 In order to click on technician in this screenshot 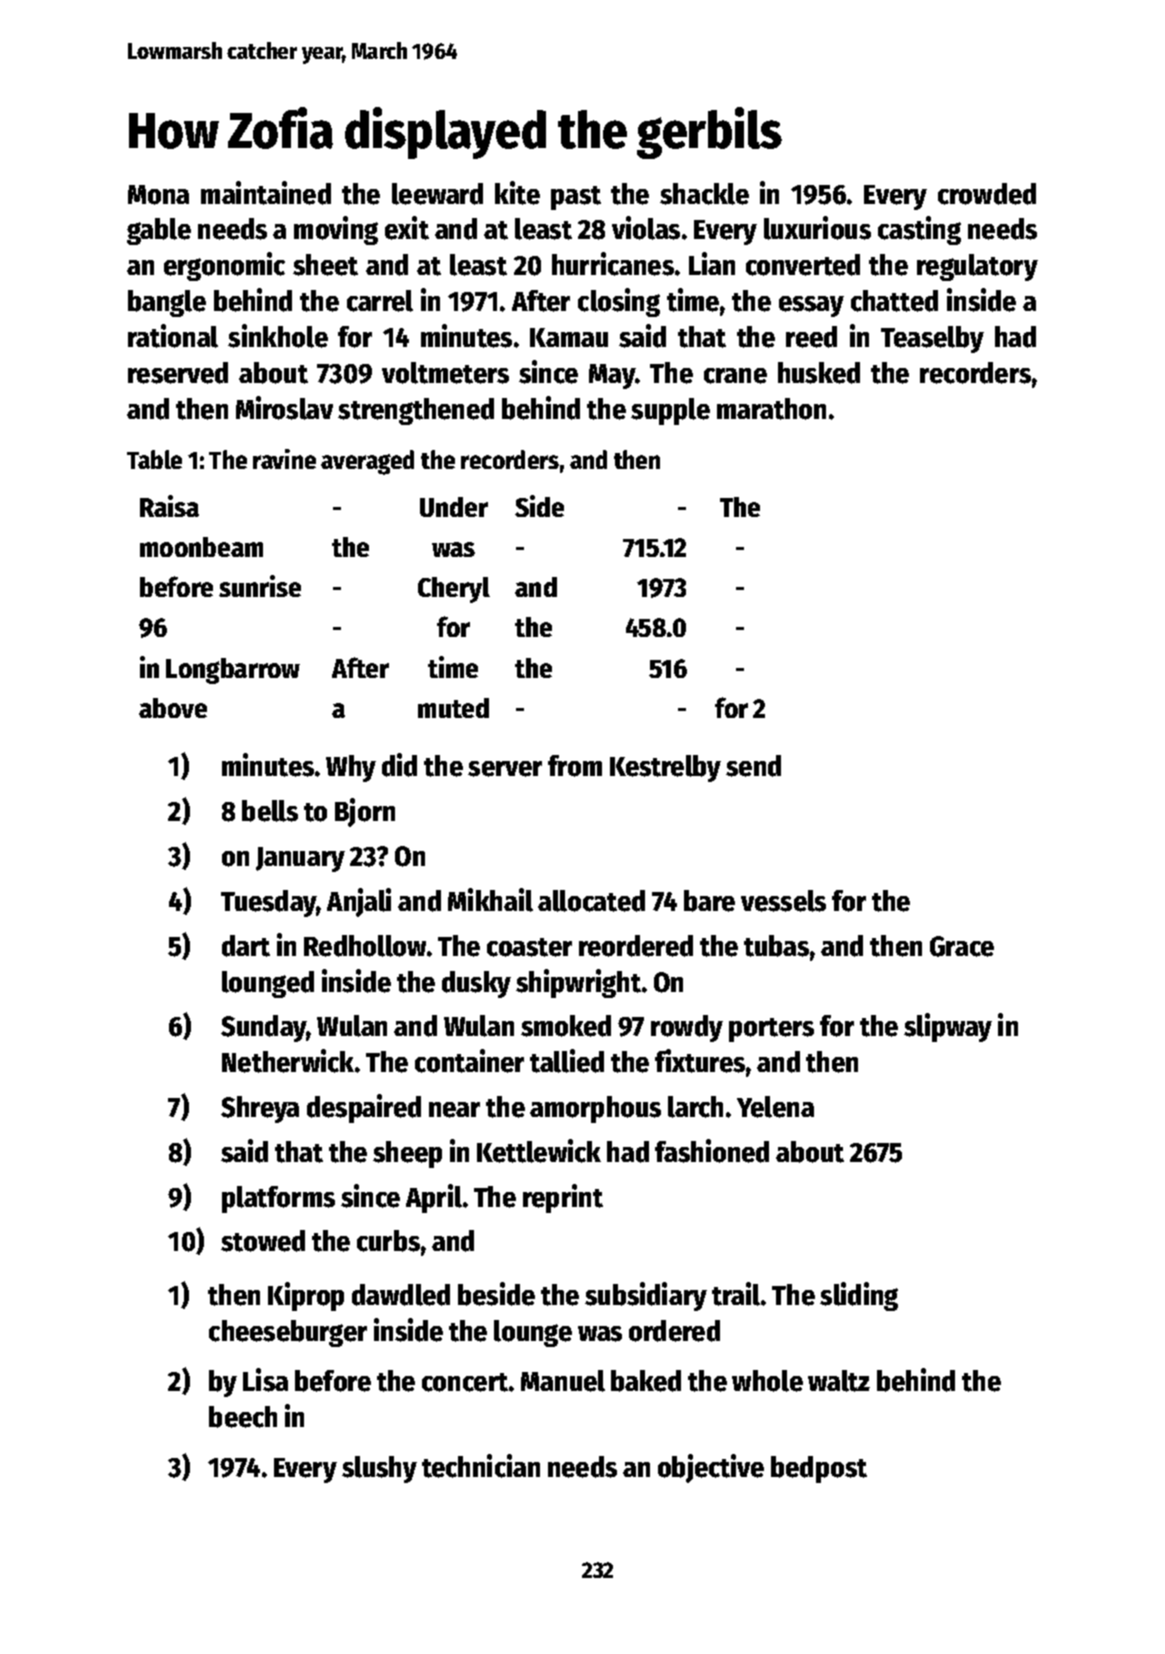, I will do `click(481, 1466)`.
